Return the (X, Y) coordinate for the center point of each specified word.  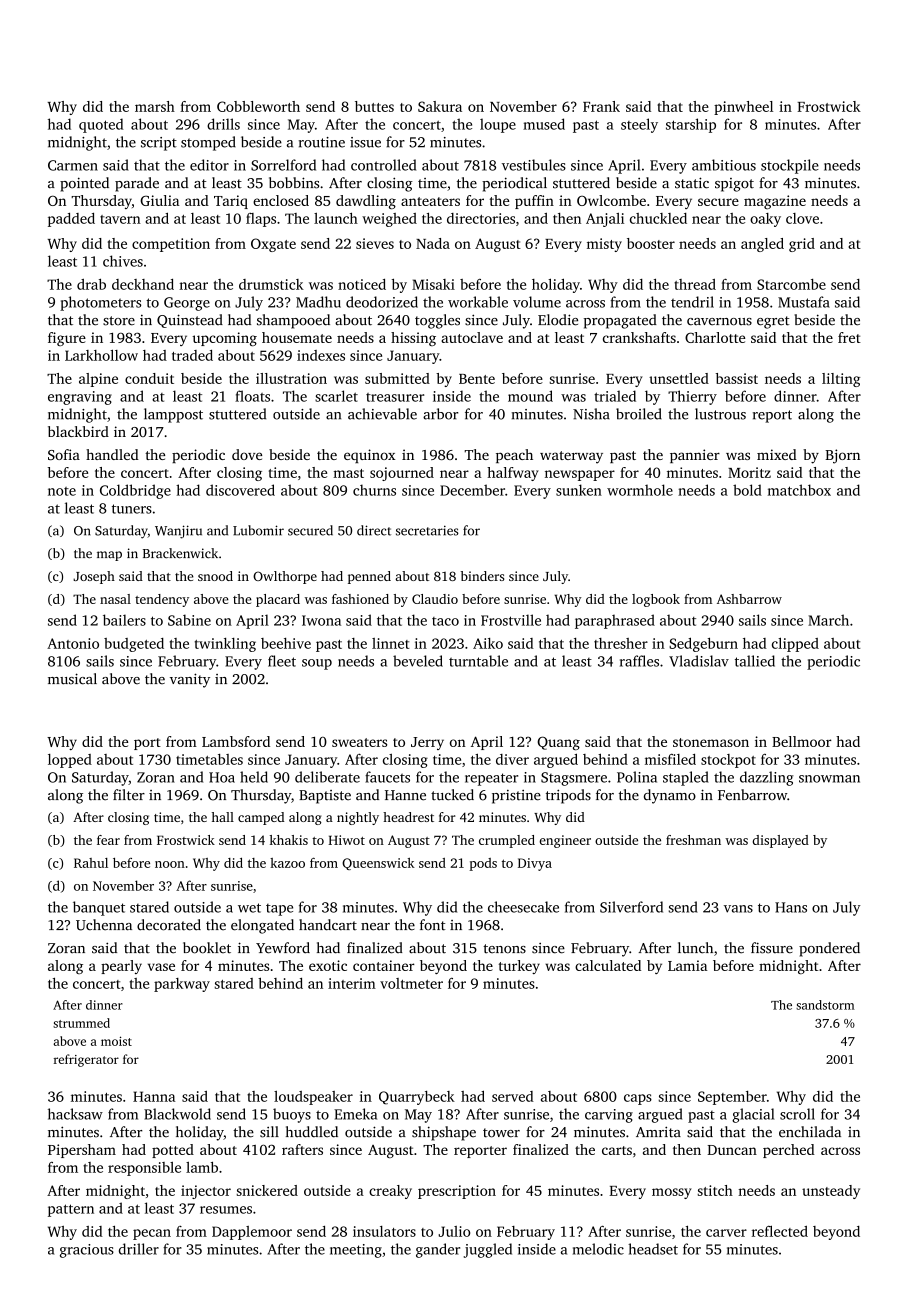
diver (512, 759)
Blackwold (177, 1114)
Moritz (749, 472)
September (732, 1098)
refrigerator (86, 1060)
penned (369, 577)
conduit (149, 378)
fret (849, 337)
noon (170, 864)
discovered (240, 490)
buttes (374, 106)
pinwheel (743, 108)
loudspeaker (313, 1098)
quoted (101, 125)
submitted (397, 378)
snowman (829, 779)
